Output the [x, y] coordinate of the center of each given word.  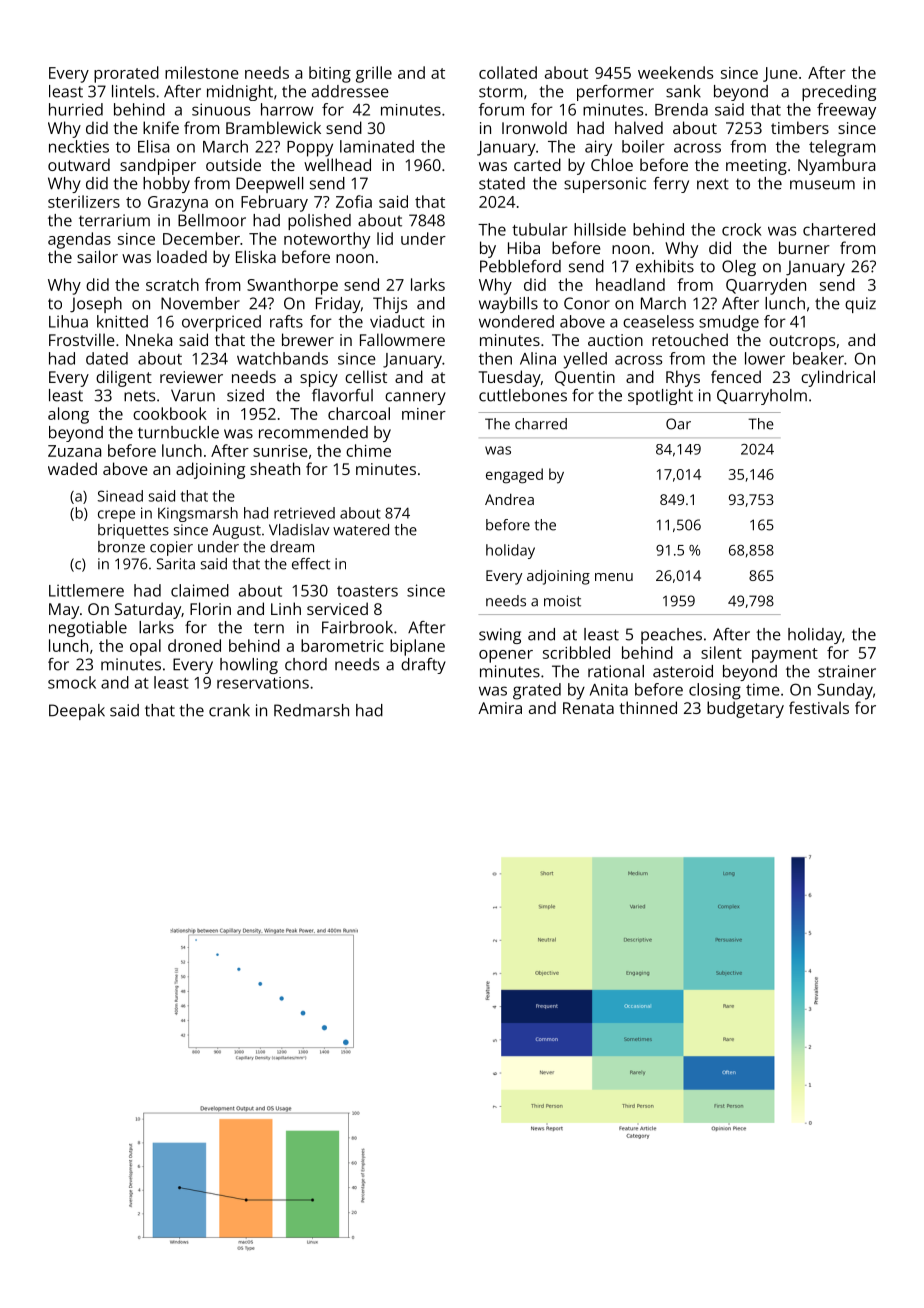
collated [508, 72]
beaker [818, 358]
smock [72, 682]
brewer [308, 339]
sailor [97, 256]
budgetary [745, 709]
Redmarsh [311, 710]
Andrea [509, 499]
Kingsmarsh [198, 514]
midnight [240, 93]
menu [614, 577]
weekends [675, 72]
